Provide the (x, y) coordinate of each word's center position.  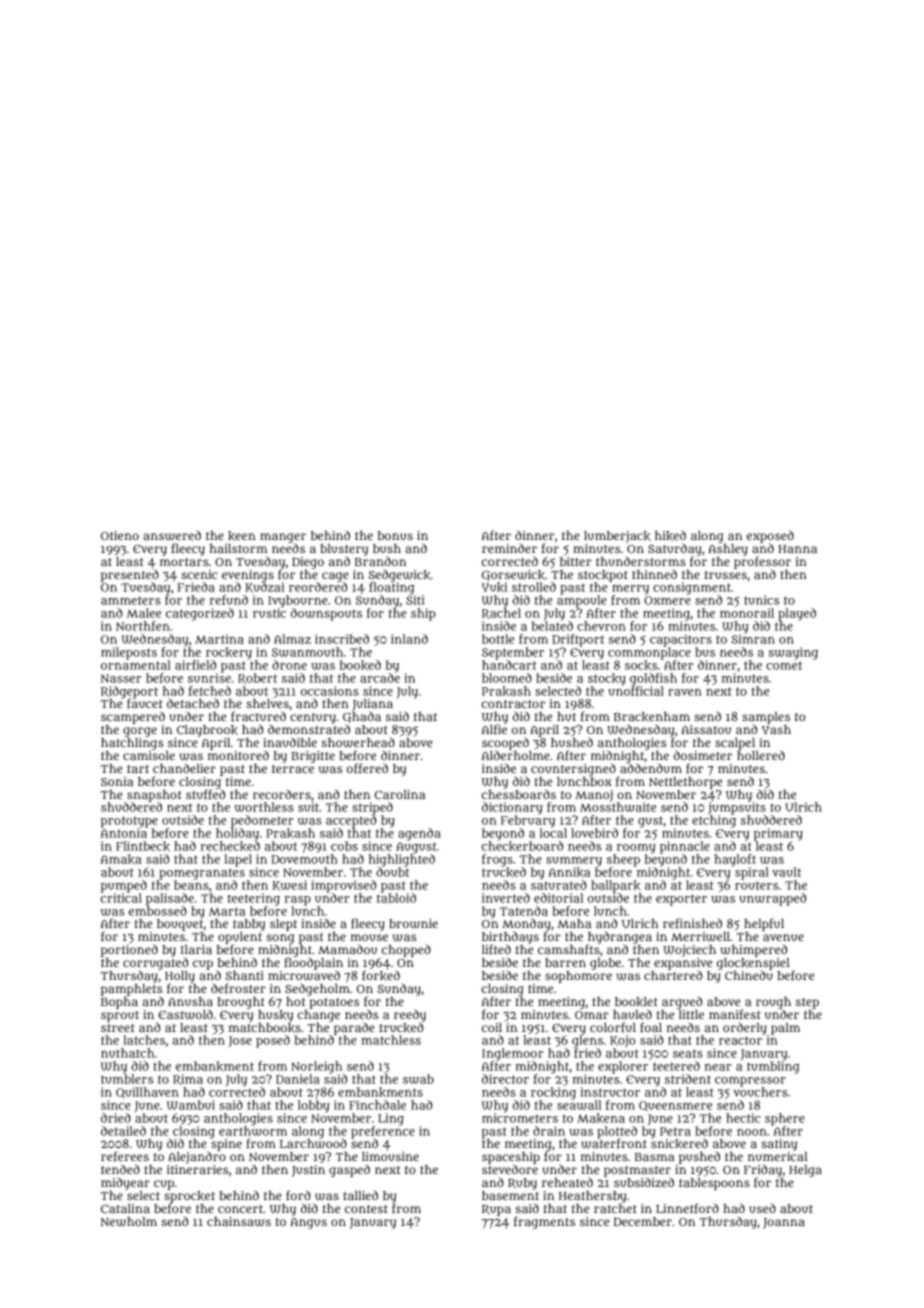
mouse (369, 937)
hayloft (735, 860)
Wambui (191, 1105)
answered (172, 535)
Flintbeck (143, 846)
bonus (395, 535)
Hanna (797, 549)
